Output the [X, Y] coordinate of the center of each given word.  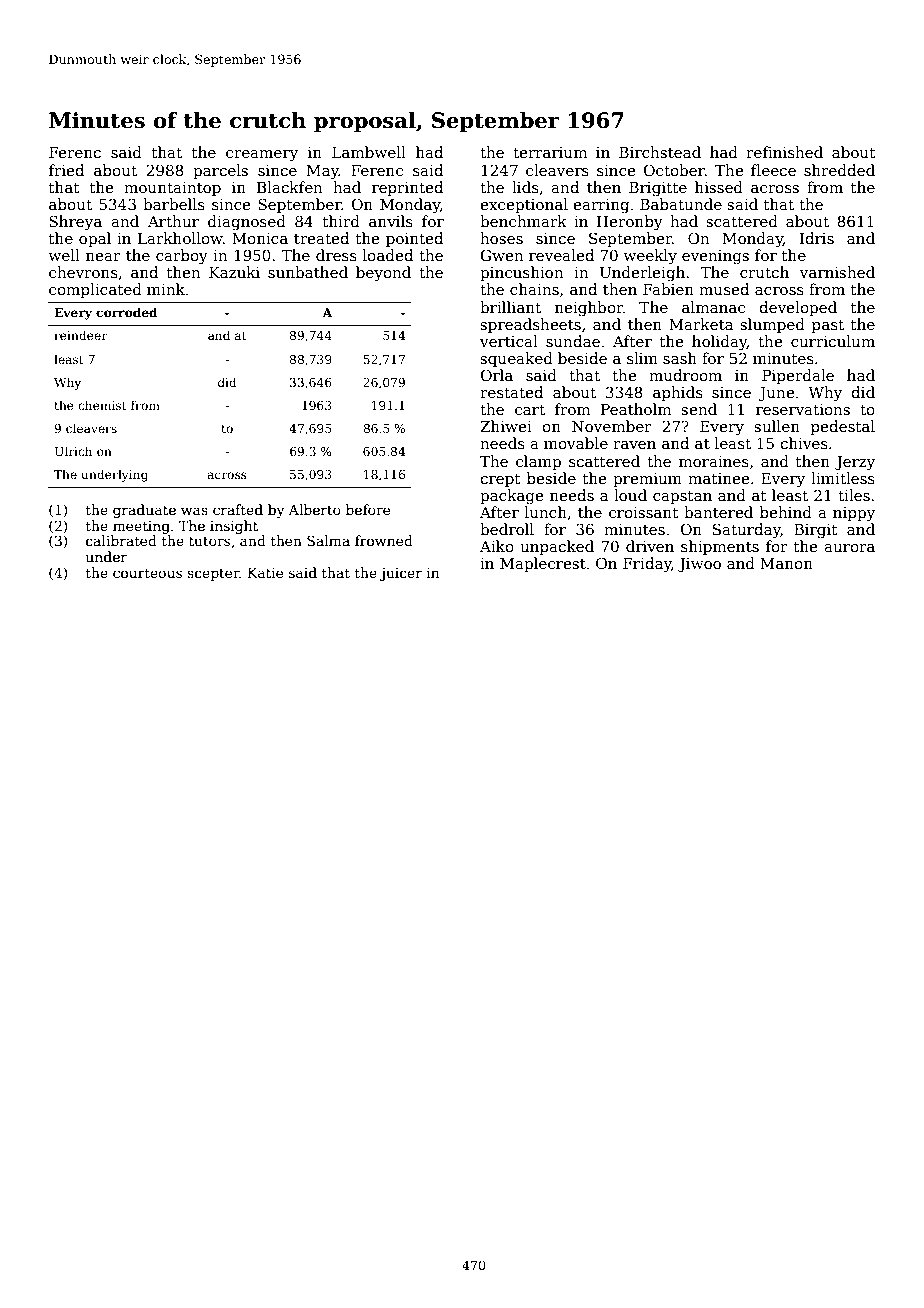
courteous [147, 573]
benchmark [523, 221]
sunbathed [308, 272]
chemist [102, 405]
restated [511, 392]
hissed [719, 187]
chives [804, 443]
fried [66, 170]
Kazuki [234, 272]
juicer [401, 574]
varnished [837, 272]
